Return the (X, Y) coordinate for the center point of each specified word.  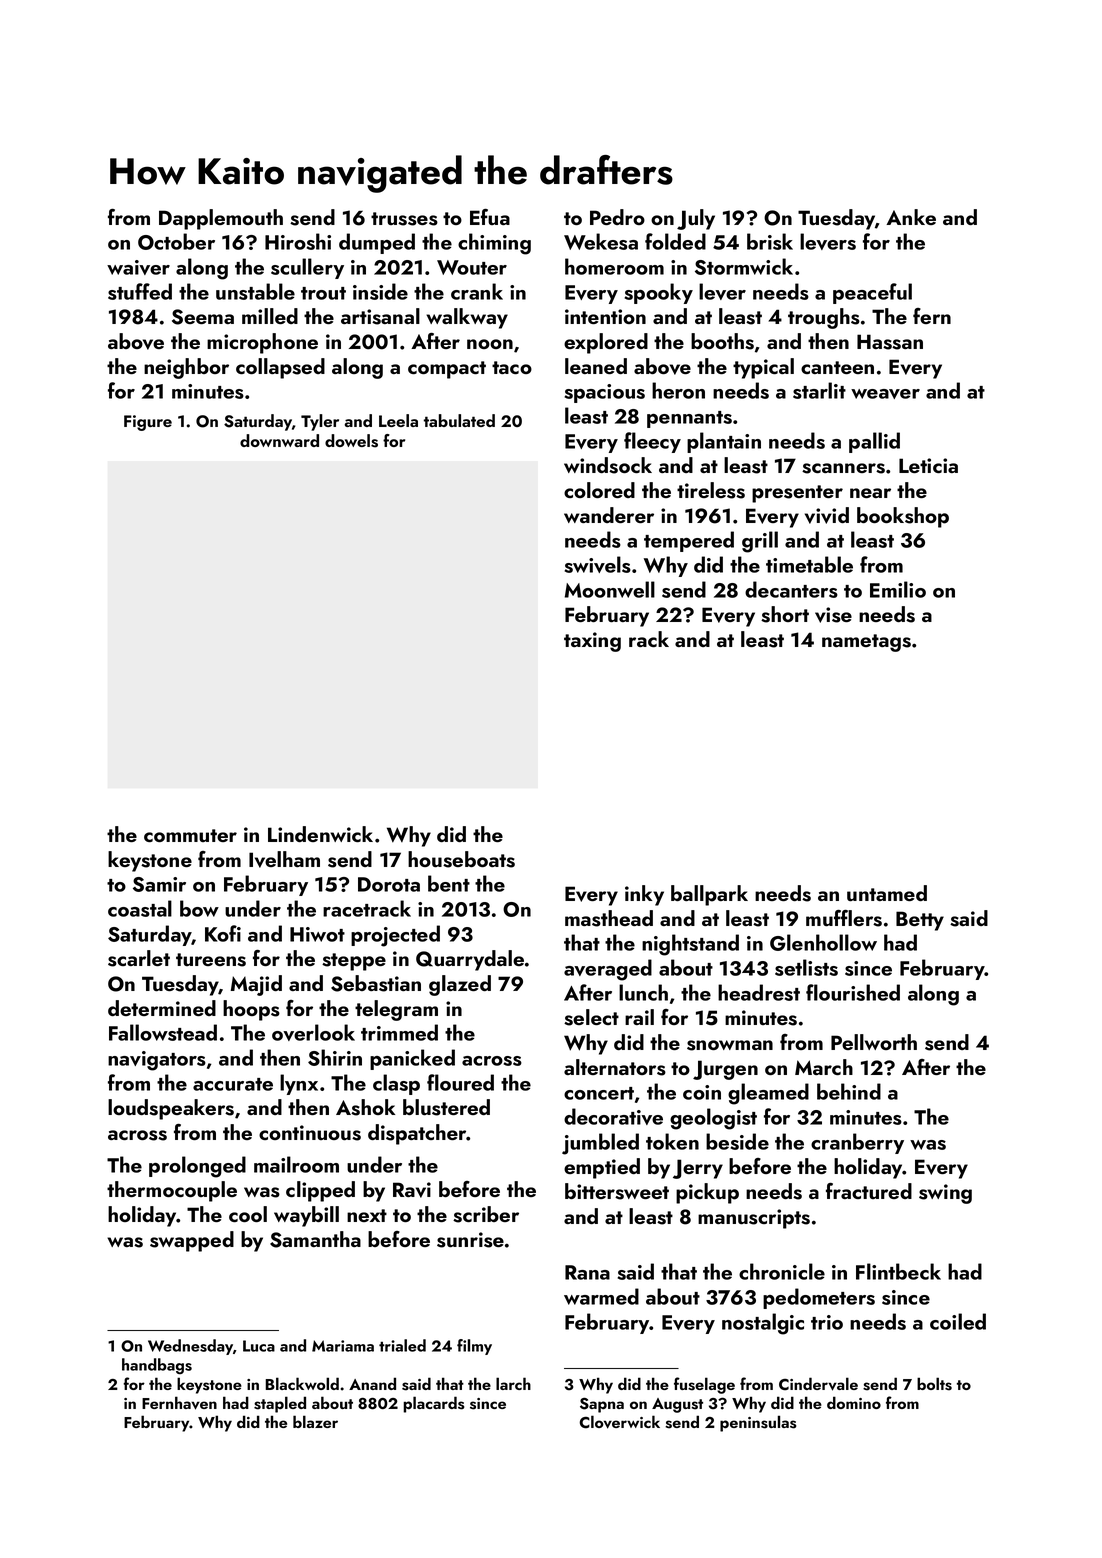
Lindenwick (320, 834)
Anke (911, 217)
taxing (592, 642)
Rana (587, 1272)
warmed (601, 1296)
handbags (157, 1366)
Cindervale (818, 1384)
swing (945, 1194)
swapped (192, 1241)
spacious (605, 393)
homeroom (614, 266)
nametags (866, 643)
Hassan (890, 342)
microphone (262, 343)
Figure (148, 423)
